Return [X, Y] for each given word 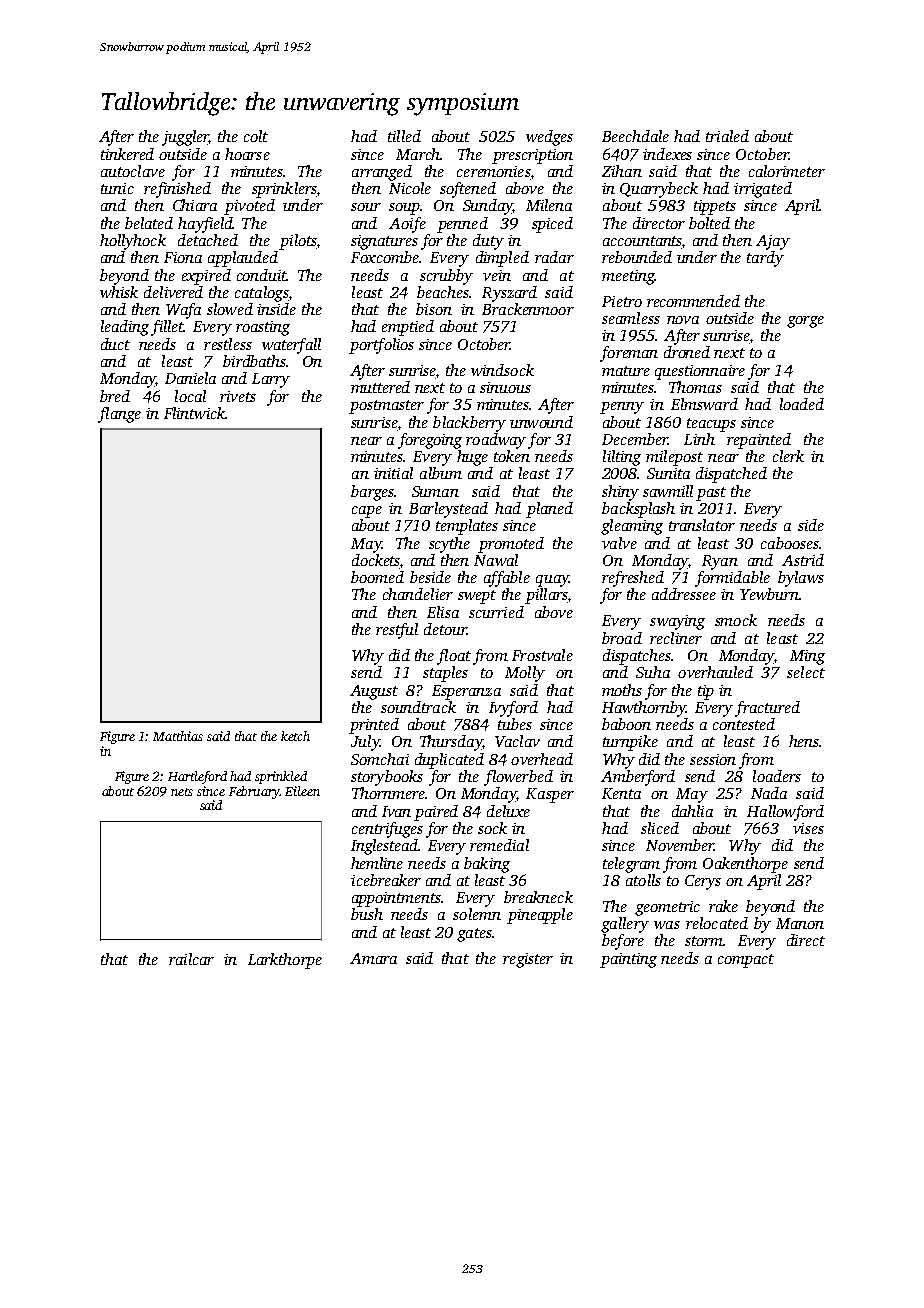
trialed [727, 136]
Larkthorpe [285, 961]
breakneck [538, 897]
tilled [404, 136]
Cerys [703, 882]
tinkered [127, 154]
